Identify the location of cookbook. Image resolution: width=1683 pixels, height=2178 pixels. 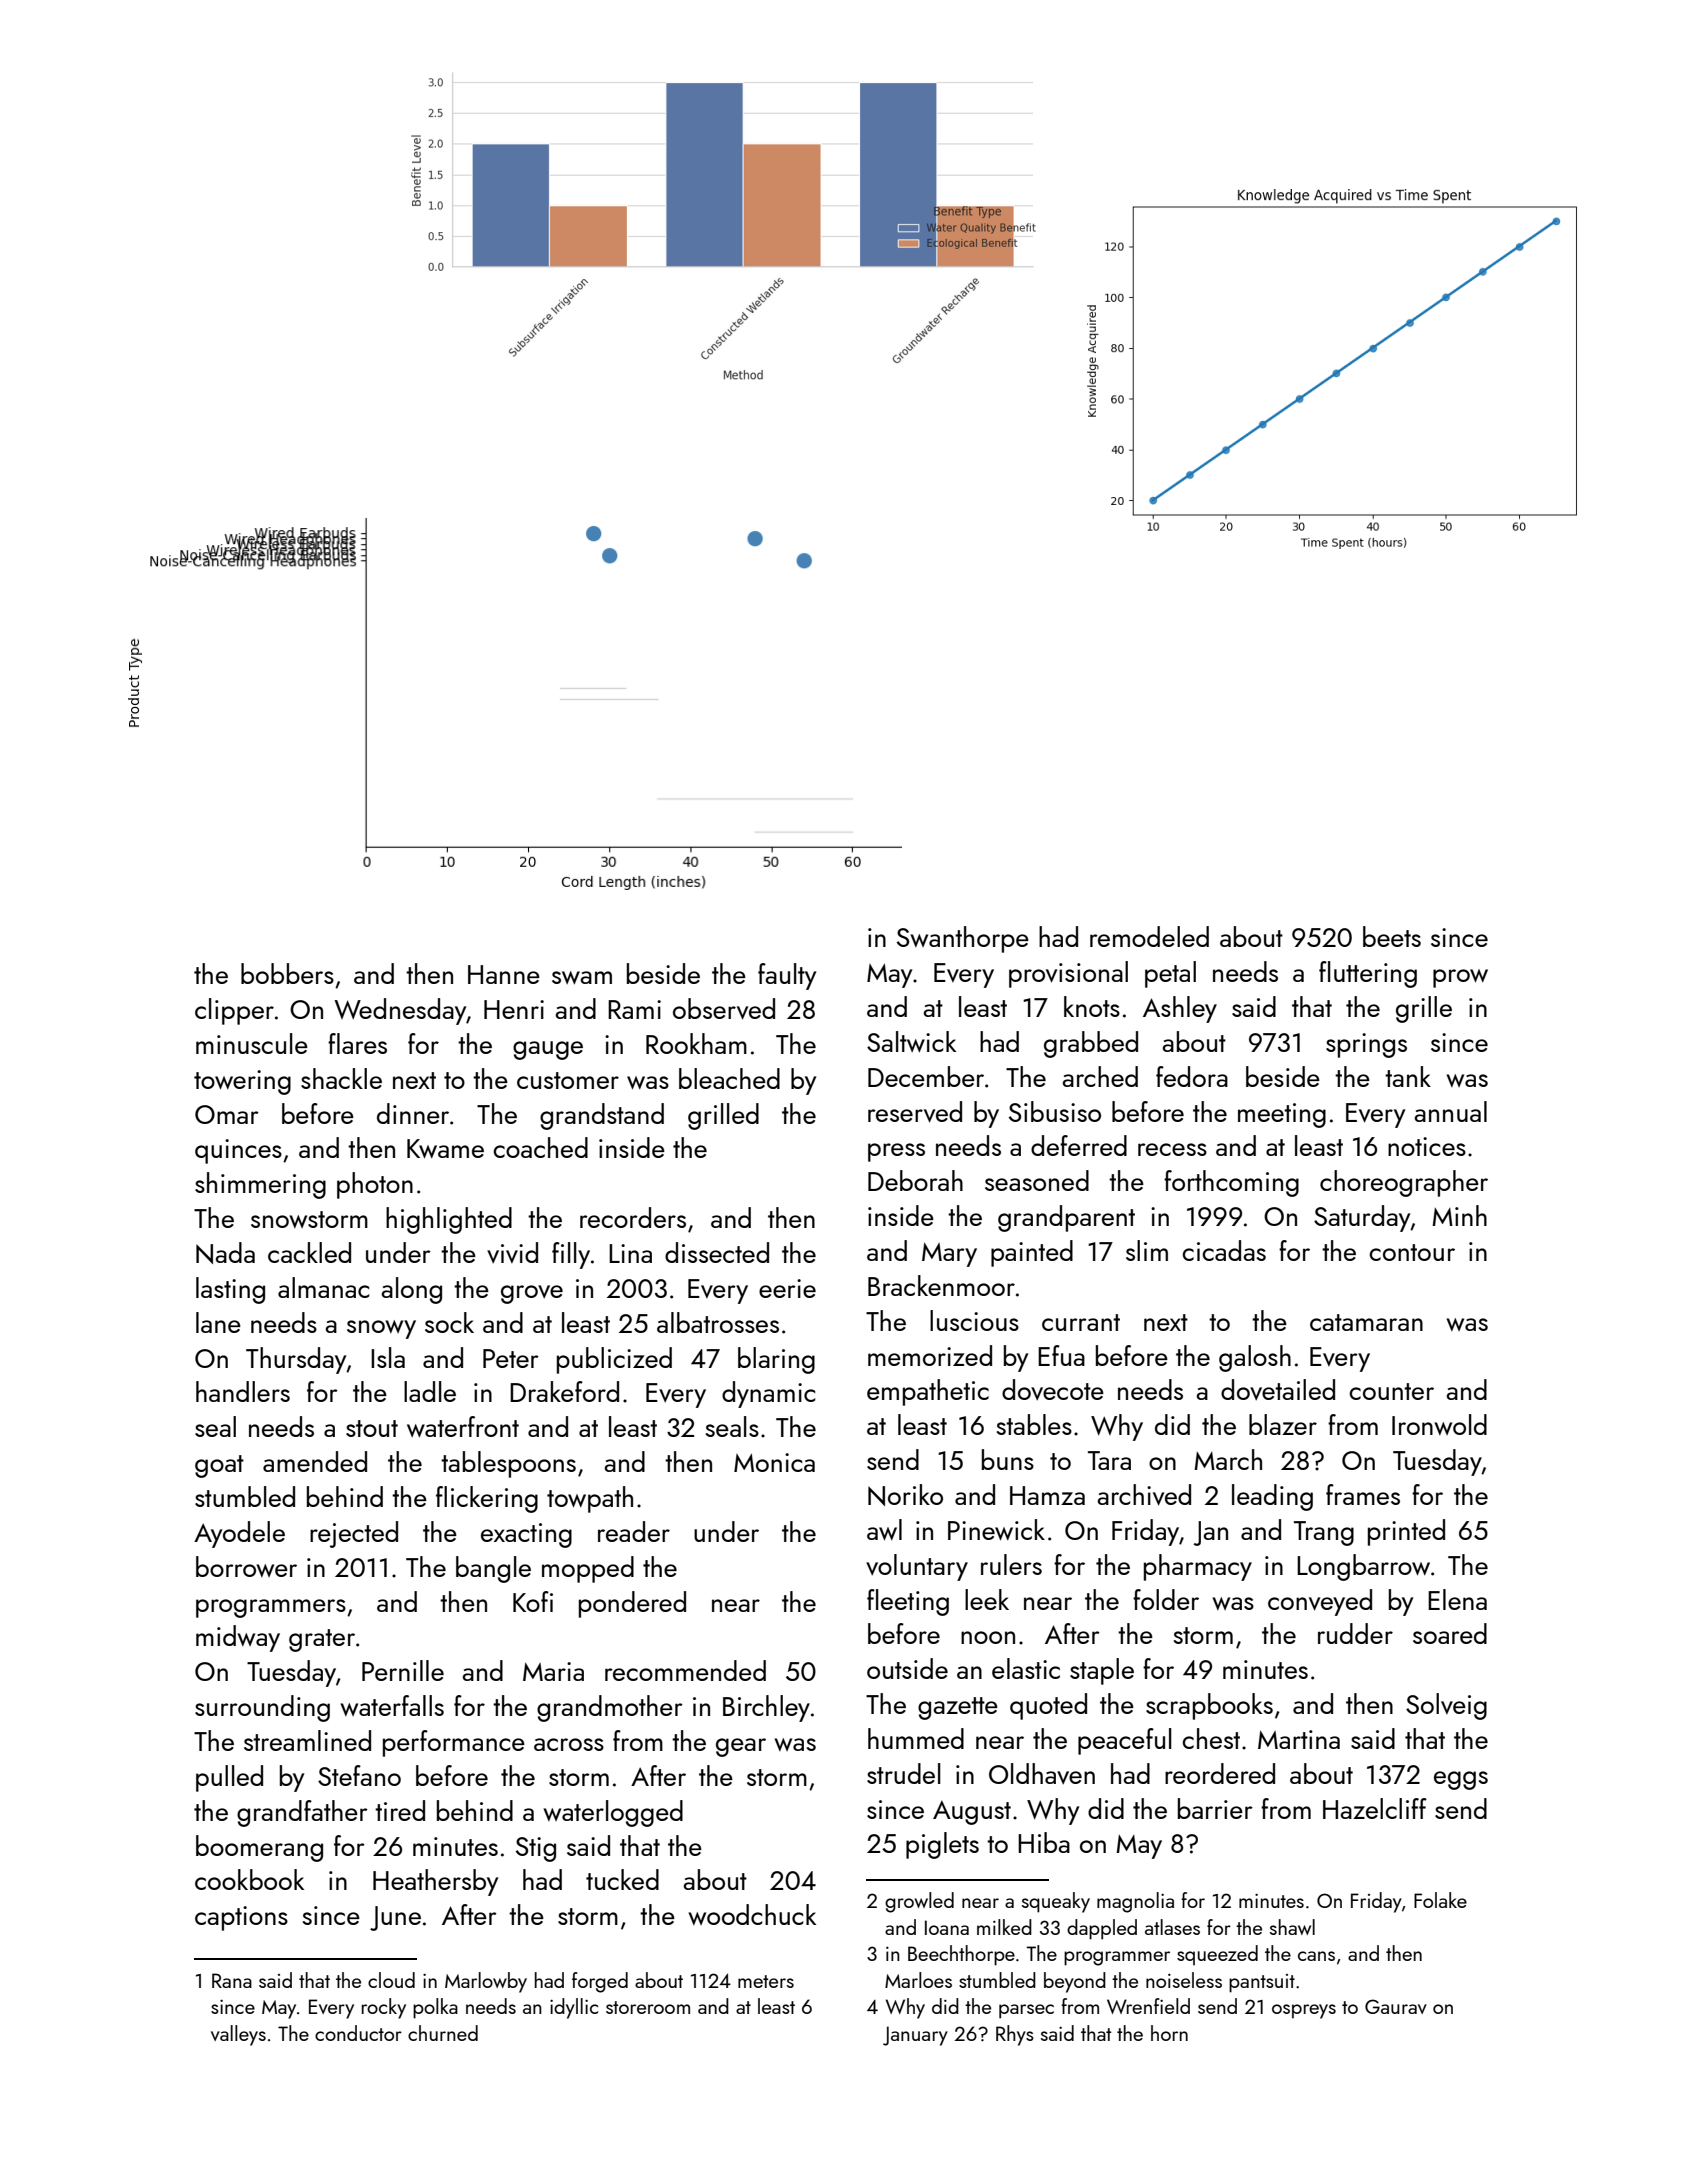
(249, 1879).
